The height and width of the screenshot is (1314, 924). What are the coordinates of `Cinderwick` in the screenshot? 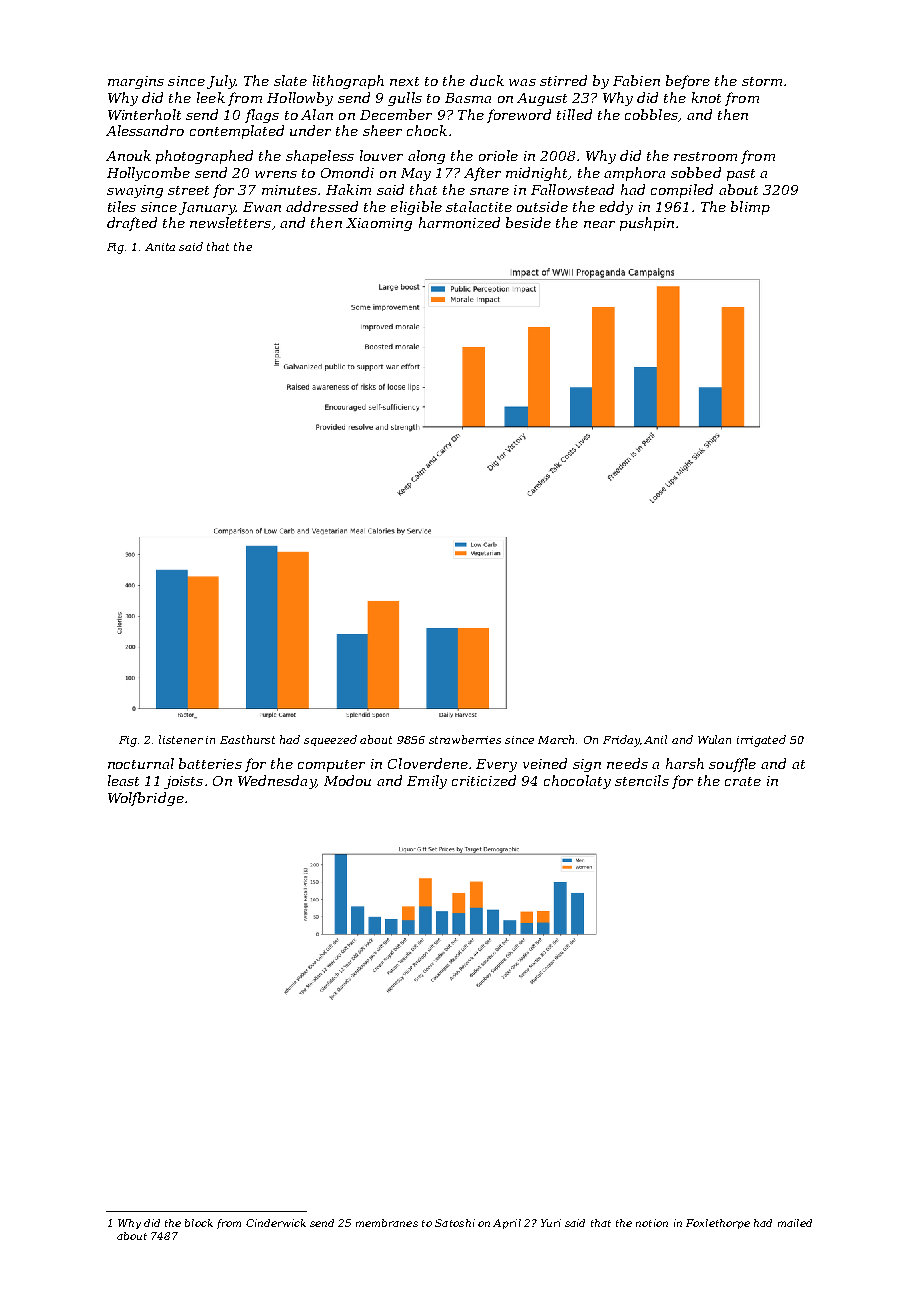 It's located at (276, 1223).
